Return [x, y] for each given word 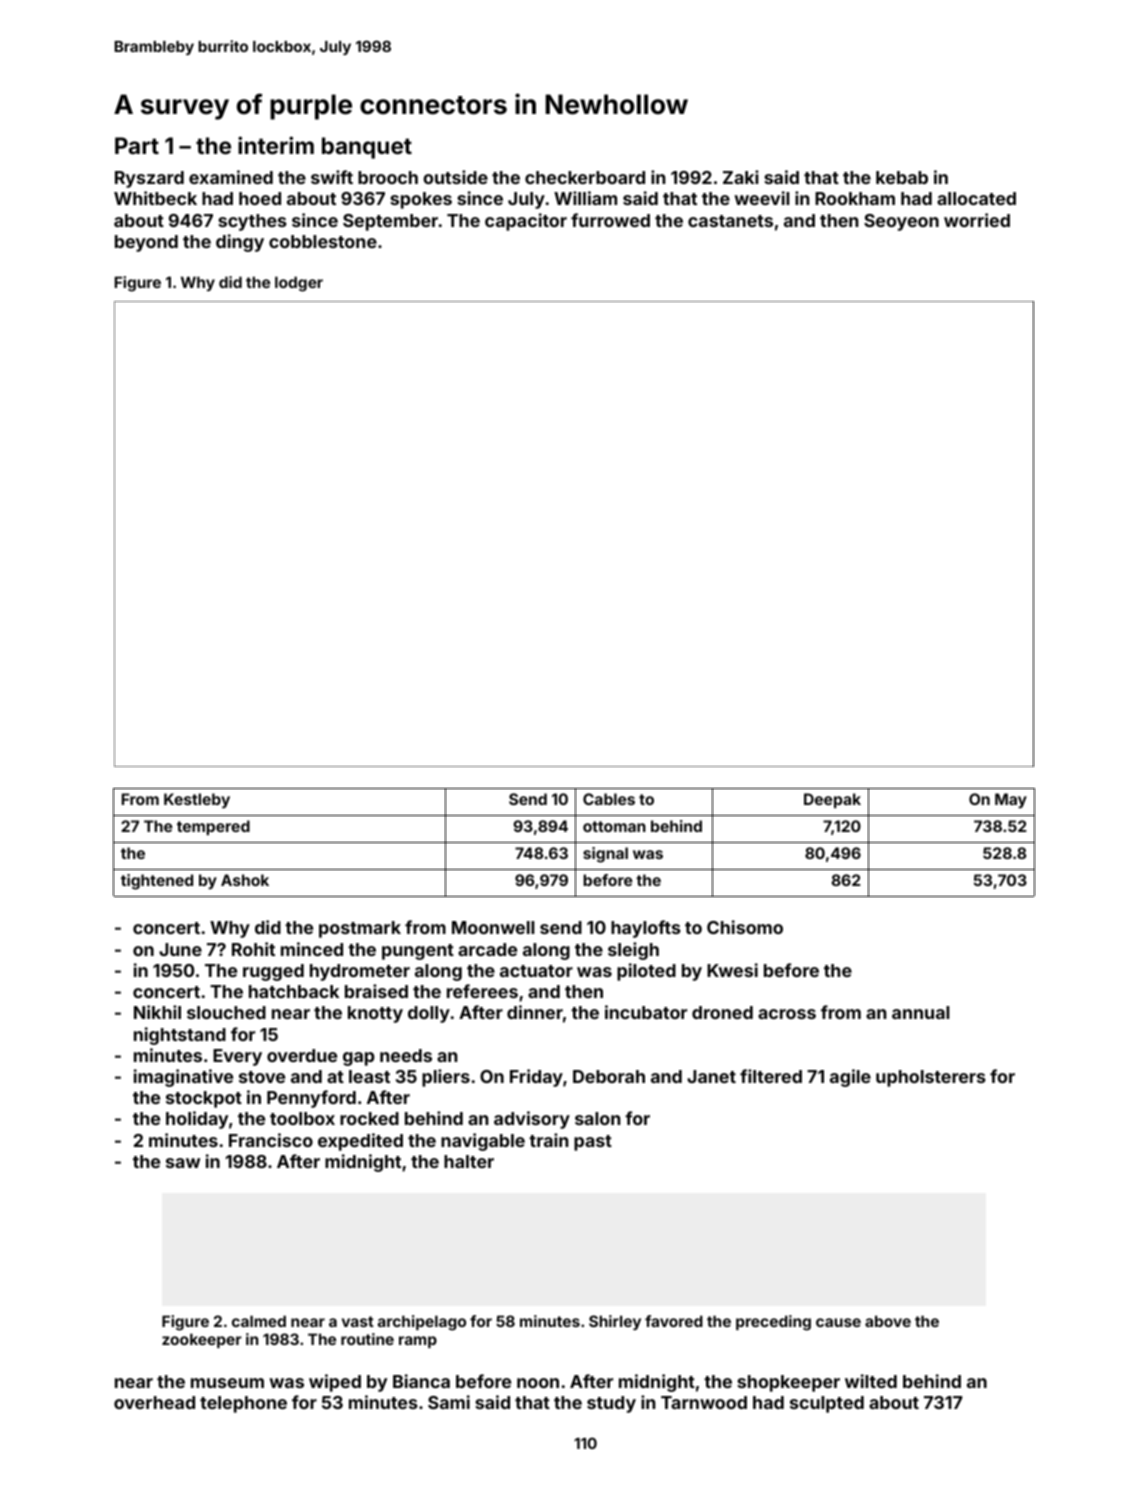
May [1011, 800]
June [180, 949]
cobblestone [323, 241]
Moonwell [493, 927]
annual [920, 1012]
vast [358, 1321]
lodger [299, 284]
